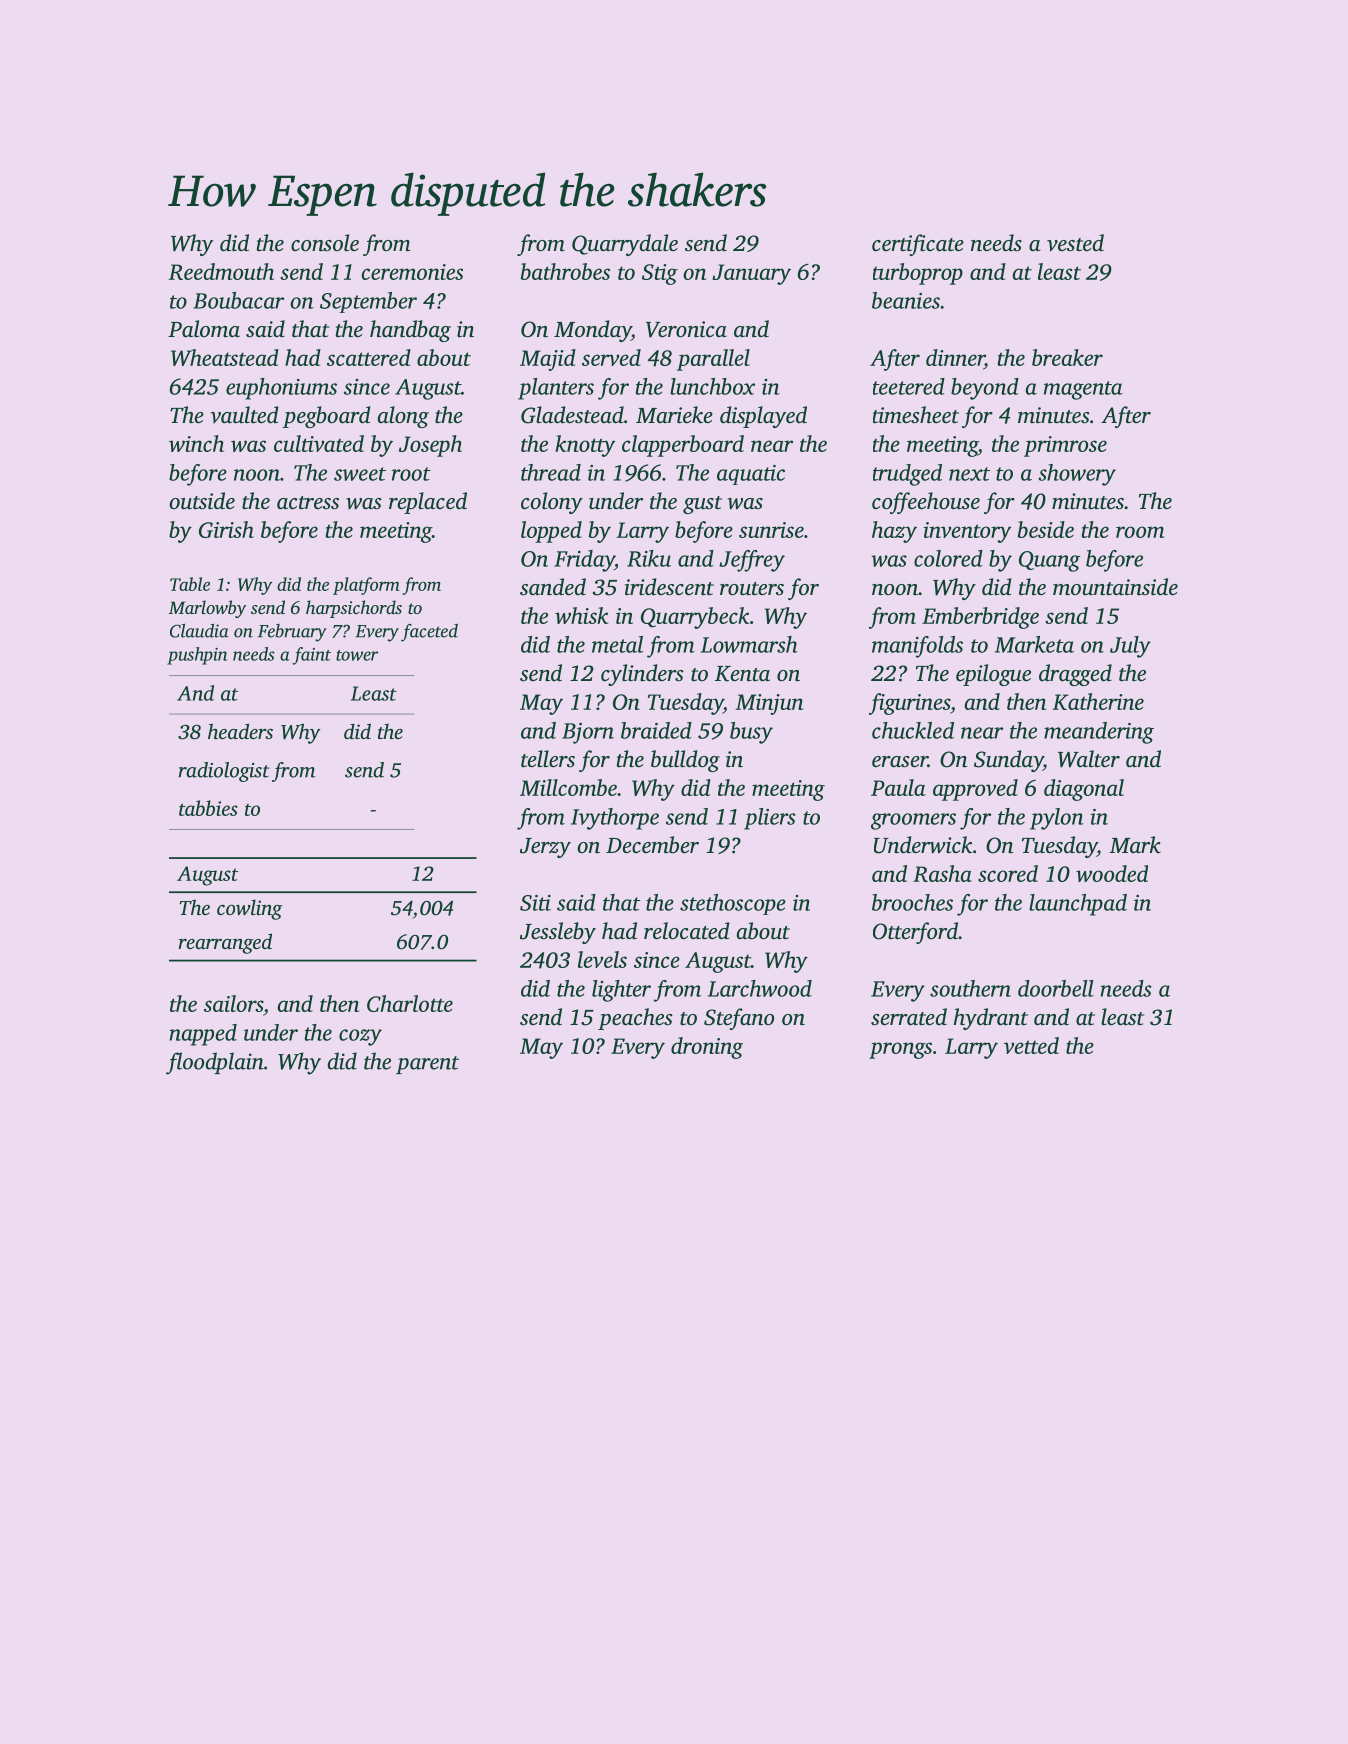 Image resolution: width=1348 pixels, height=1744 pixels. I want to click on stethoscope, so click(733, 904).
